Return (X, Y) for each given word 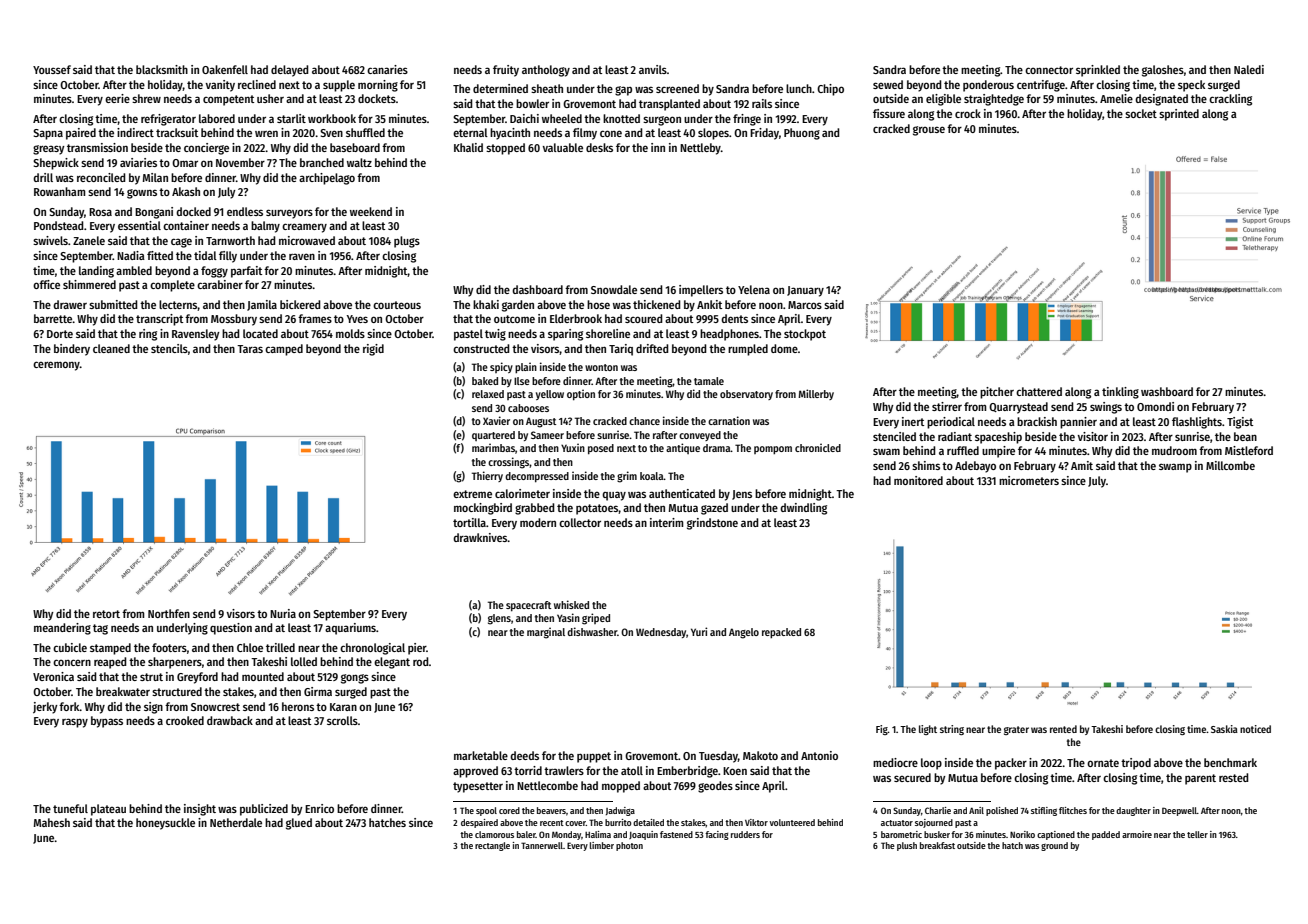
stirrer (947, 406)
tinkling (1120, 393)
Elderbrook (576, 318)
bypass (107, 722)
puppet (594, 757)
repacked (781, 633)
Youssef (52, 69)
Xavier (496, 420)
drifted (652, 348)
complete (172, 286)
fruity (506, 71)
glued (299, 824)
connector (1049, 70)
